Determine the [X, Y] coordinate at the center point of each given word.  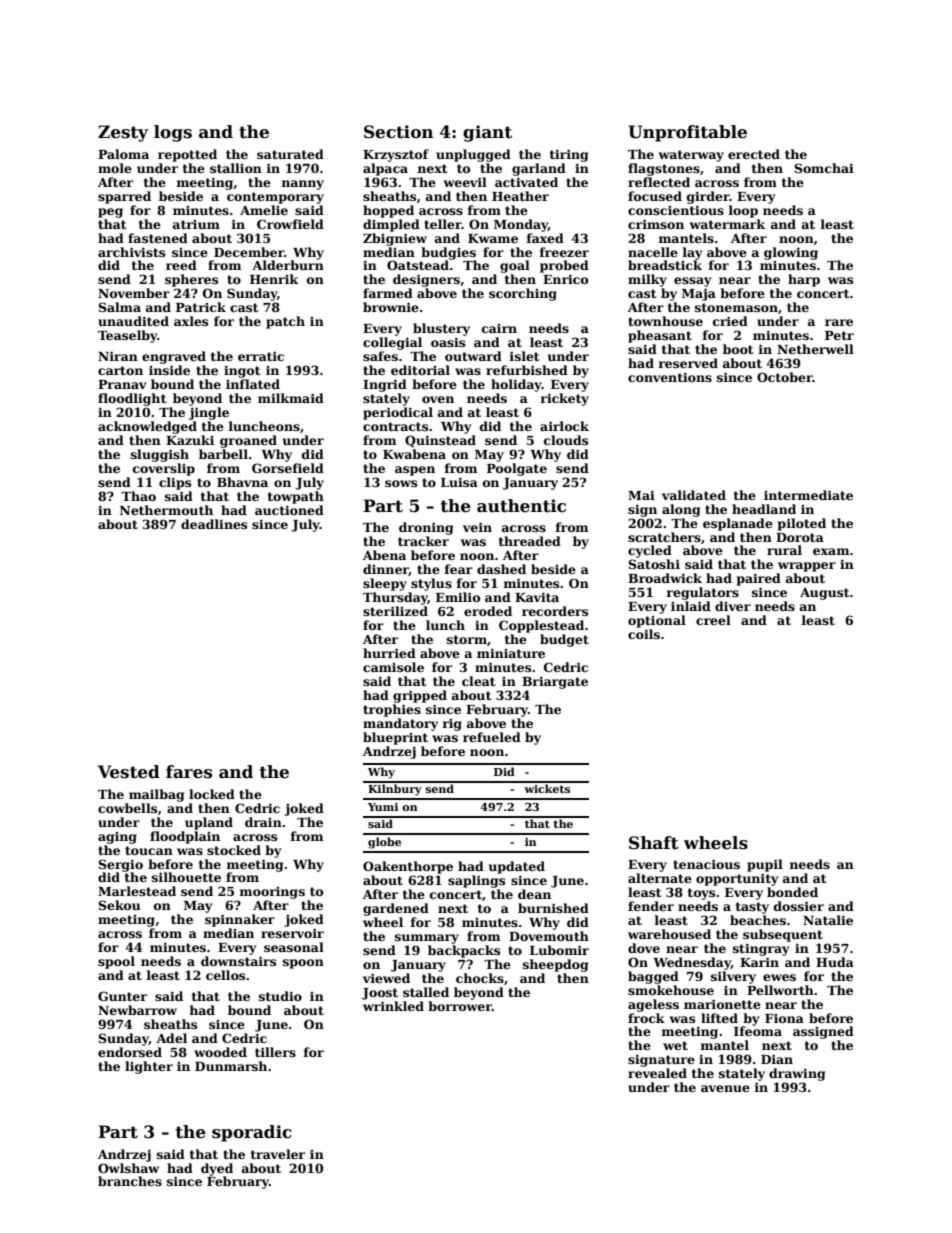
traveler [278, 1154]
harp [804, 280]
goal [515, 266]
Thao [138, 496]
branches [130, 1181]
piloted [802, 524]
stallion [236, 168]
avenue [725, 1088]
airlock [564, 426]
